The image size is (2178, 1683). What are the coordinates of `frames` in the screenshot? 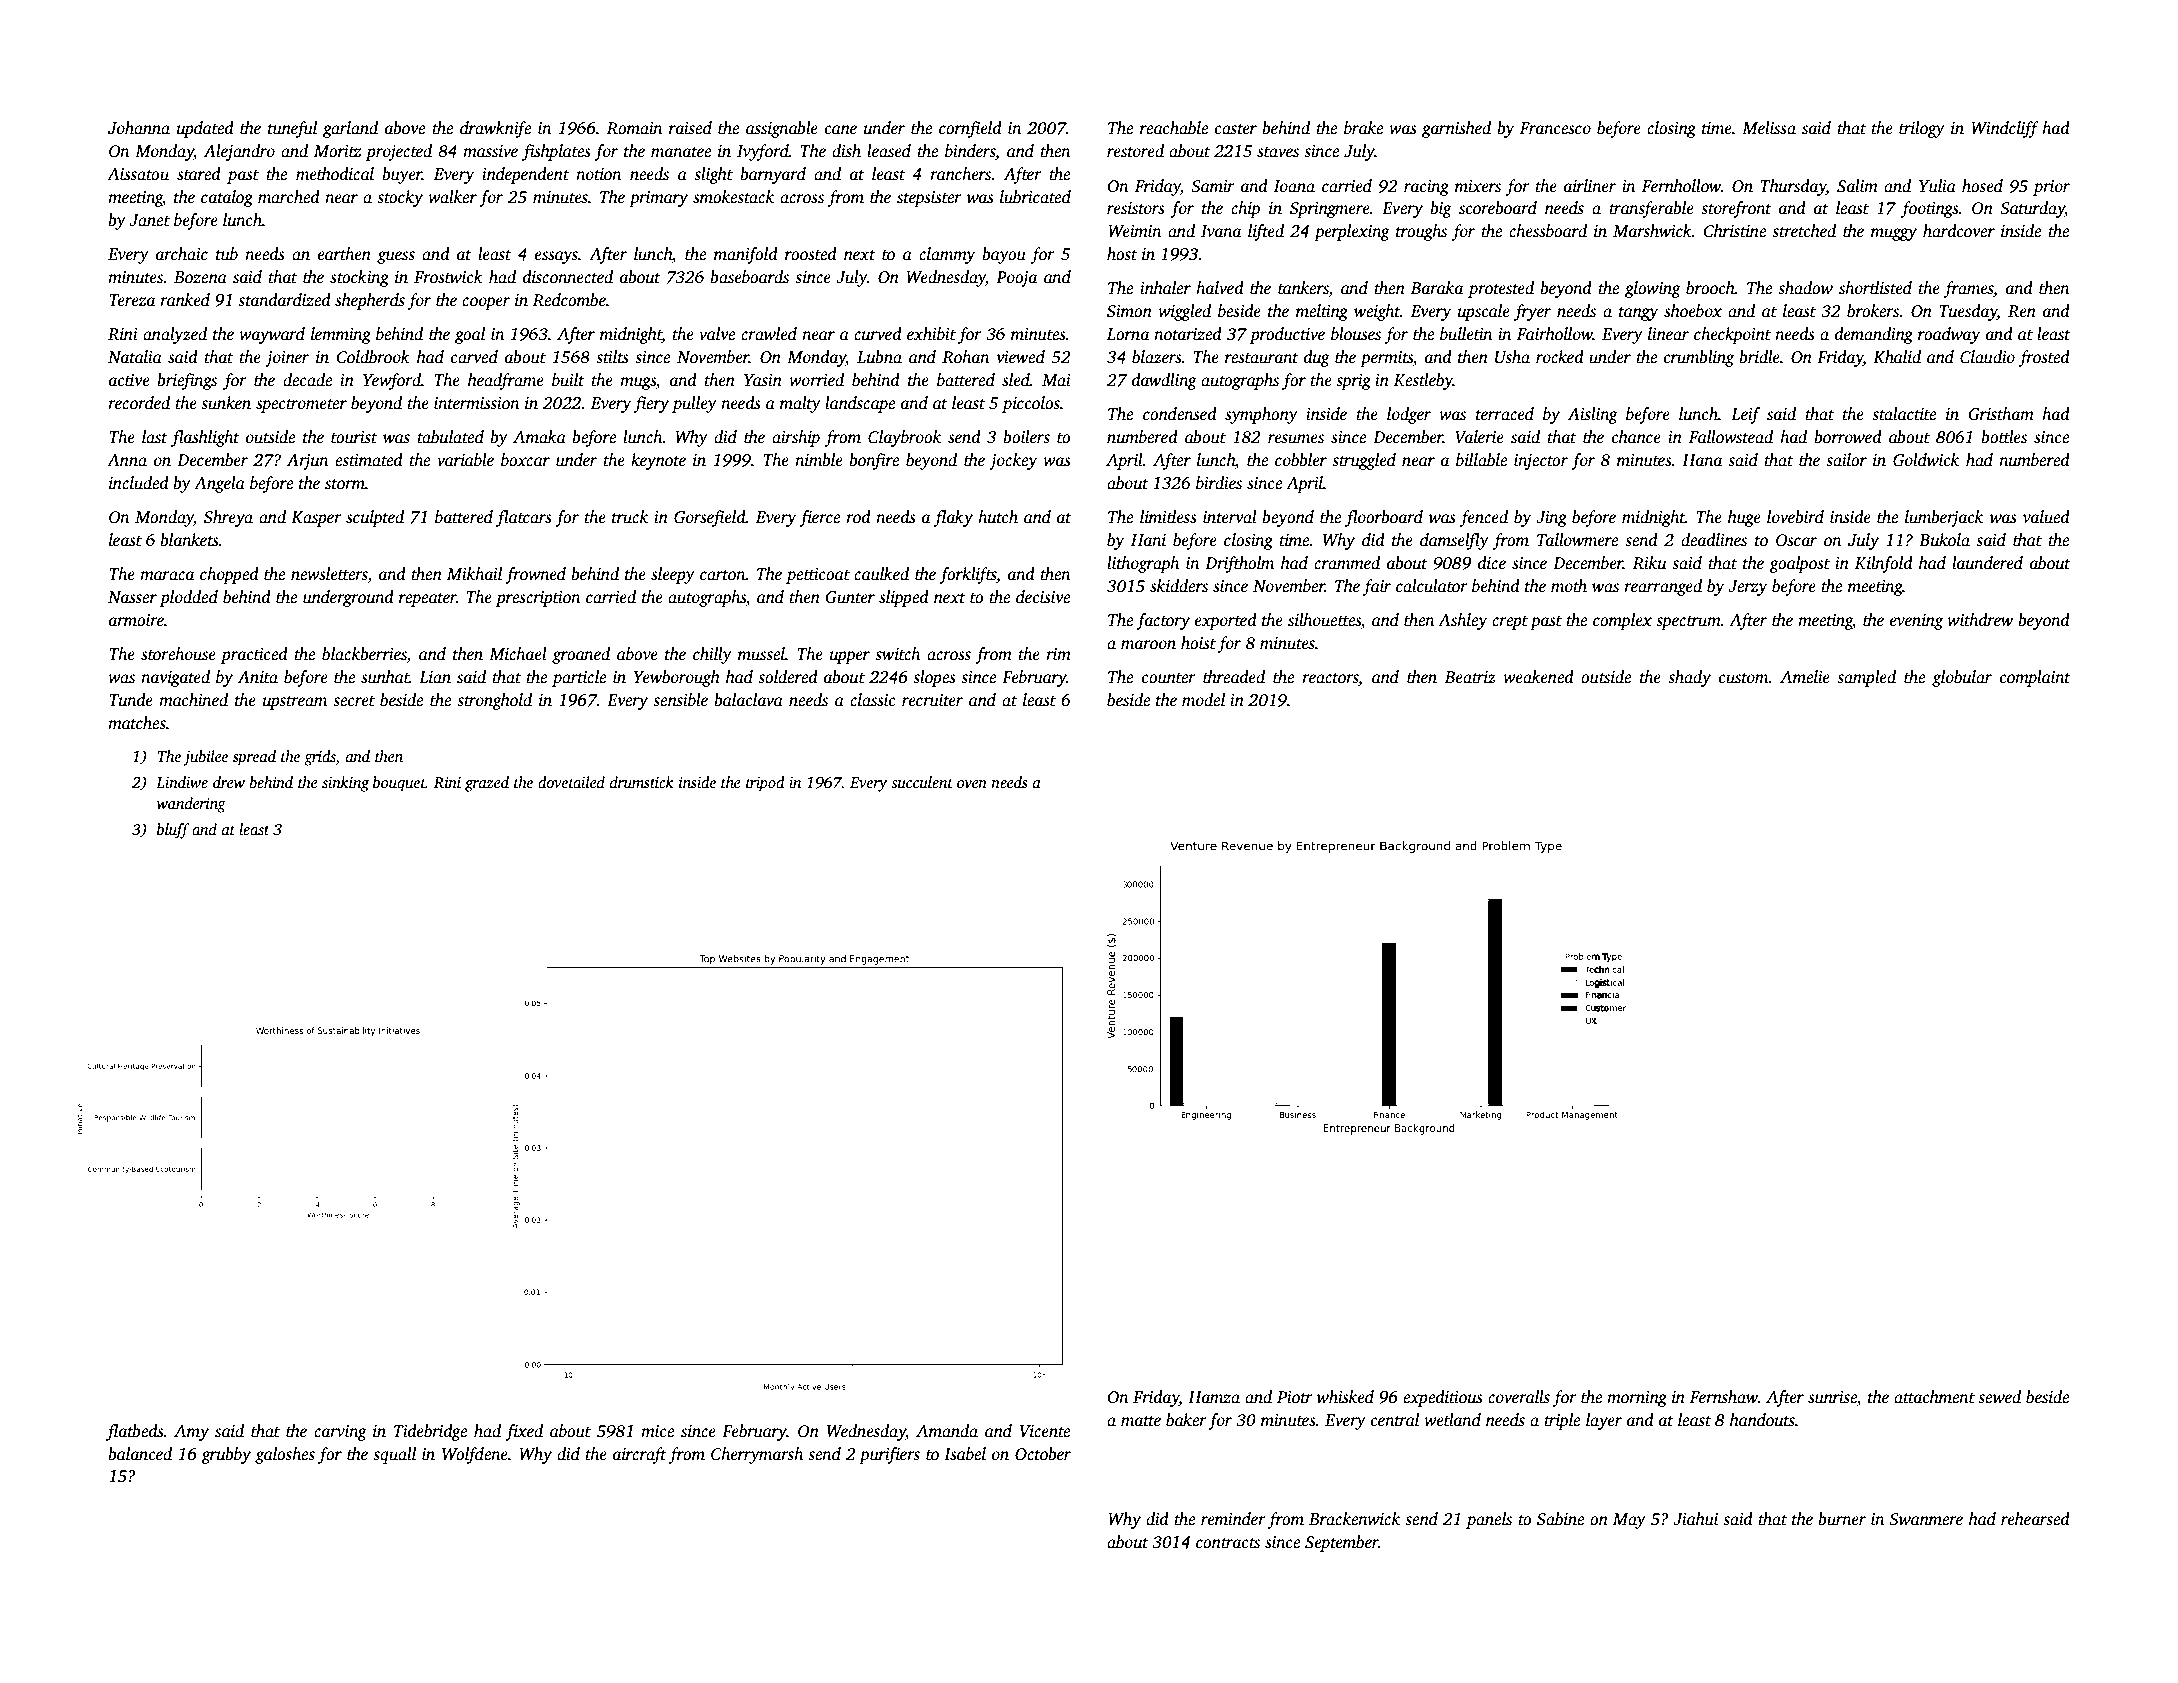 It's located at (1969, 289).
